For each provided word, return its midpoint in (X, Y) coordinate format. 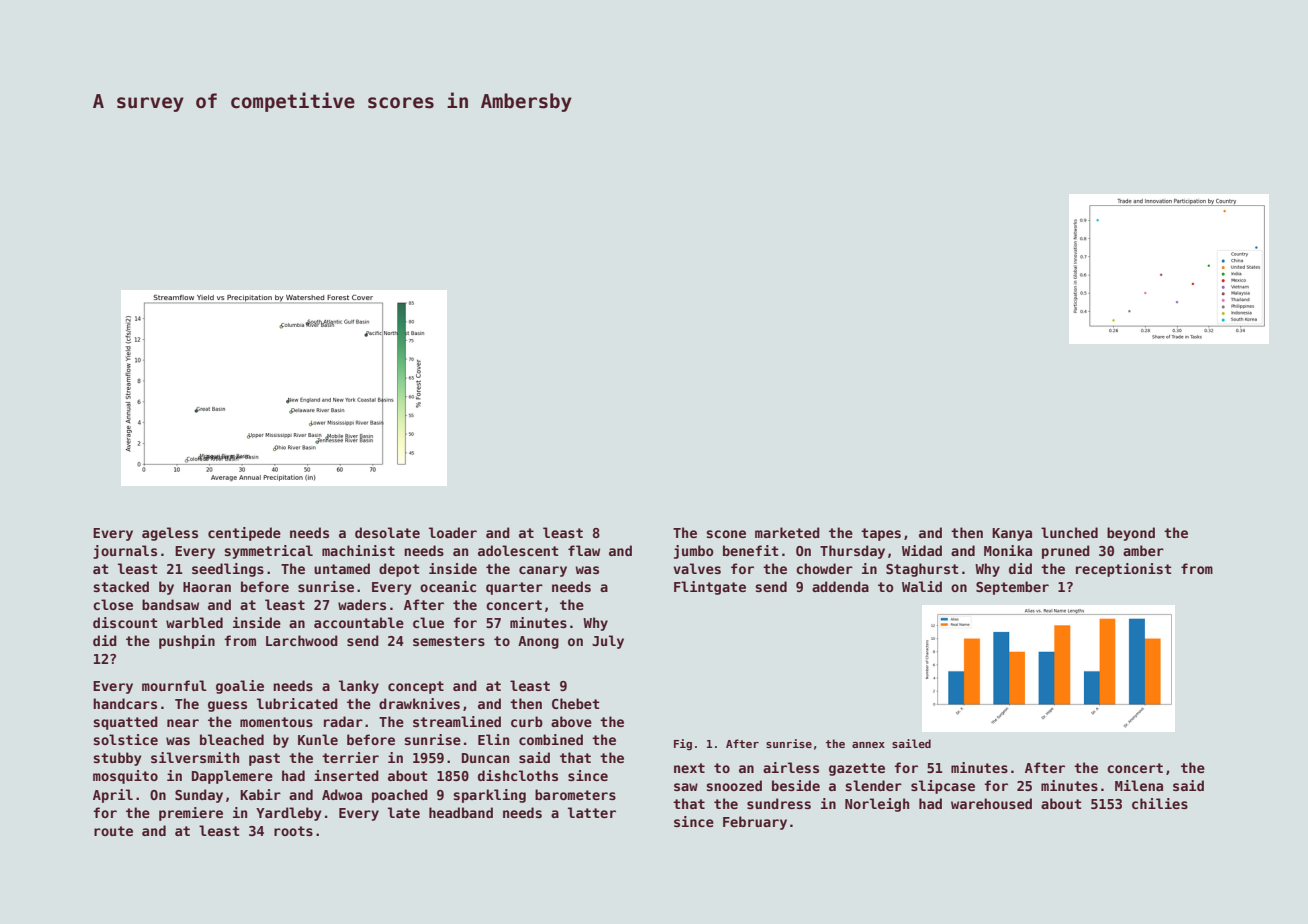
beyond (1131, 534)
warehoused (991, 803)
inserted (346, 775)
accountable (359, 622)
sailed (911, 743)
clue (428, 622)
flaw (584, 550)
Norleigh (877, 805)
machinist (358, 550)
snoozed (734, 785)
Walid (922, 586)
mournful (174, 685)
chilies (1160, 803)
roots (293, 831)
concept (416, 687)
